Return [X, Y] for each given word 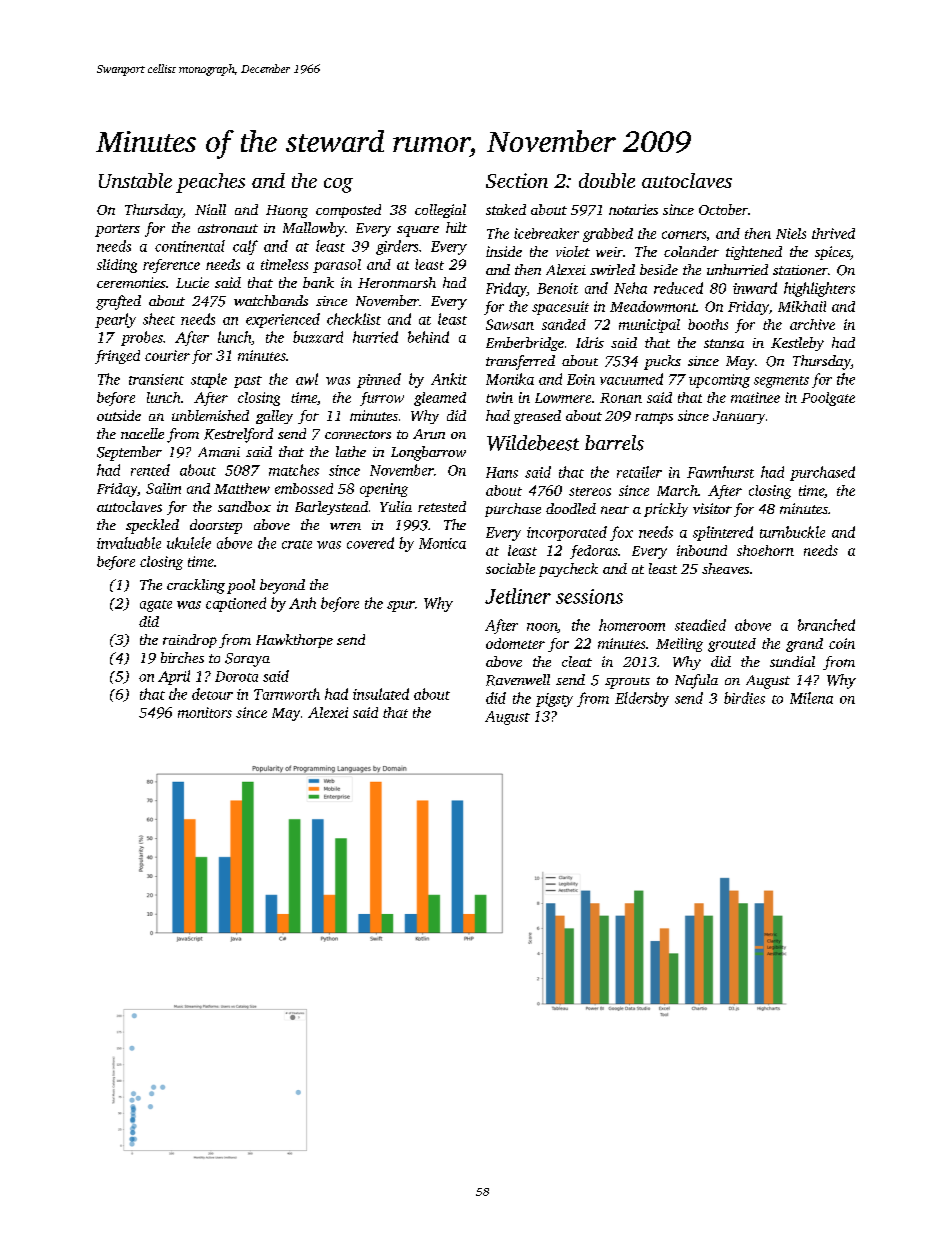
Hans [502, 472]
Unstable [135, 180]
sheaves [725, 568]
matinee [755, 397]
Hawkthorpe [294, 641]
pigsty [554, 700]
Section [517, 180]
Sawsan [510, 324]
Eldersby [642, 699]
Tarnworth [287, 694]
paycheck [568, 570]
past [248, 382]
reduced [678, 288]
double [607, 180]
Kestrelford [238, 435]
